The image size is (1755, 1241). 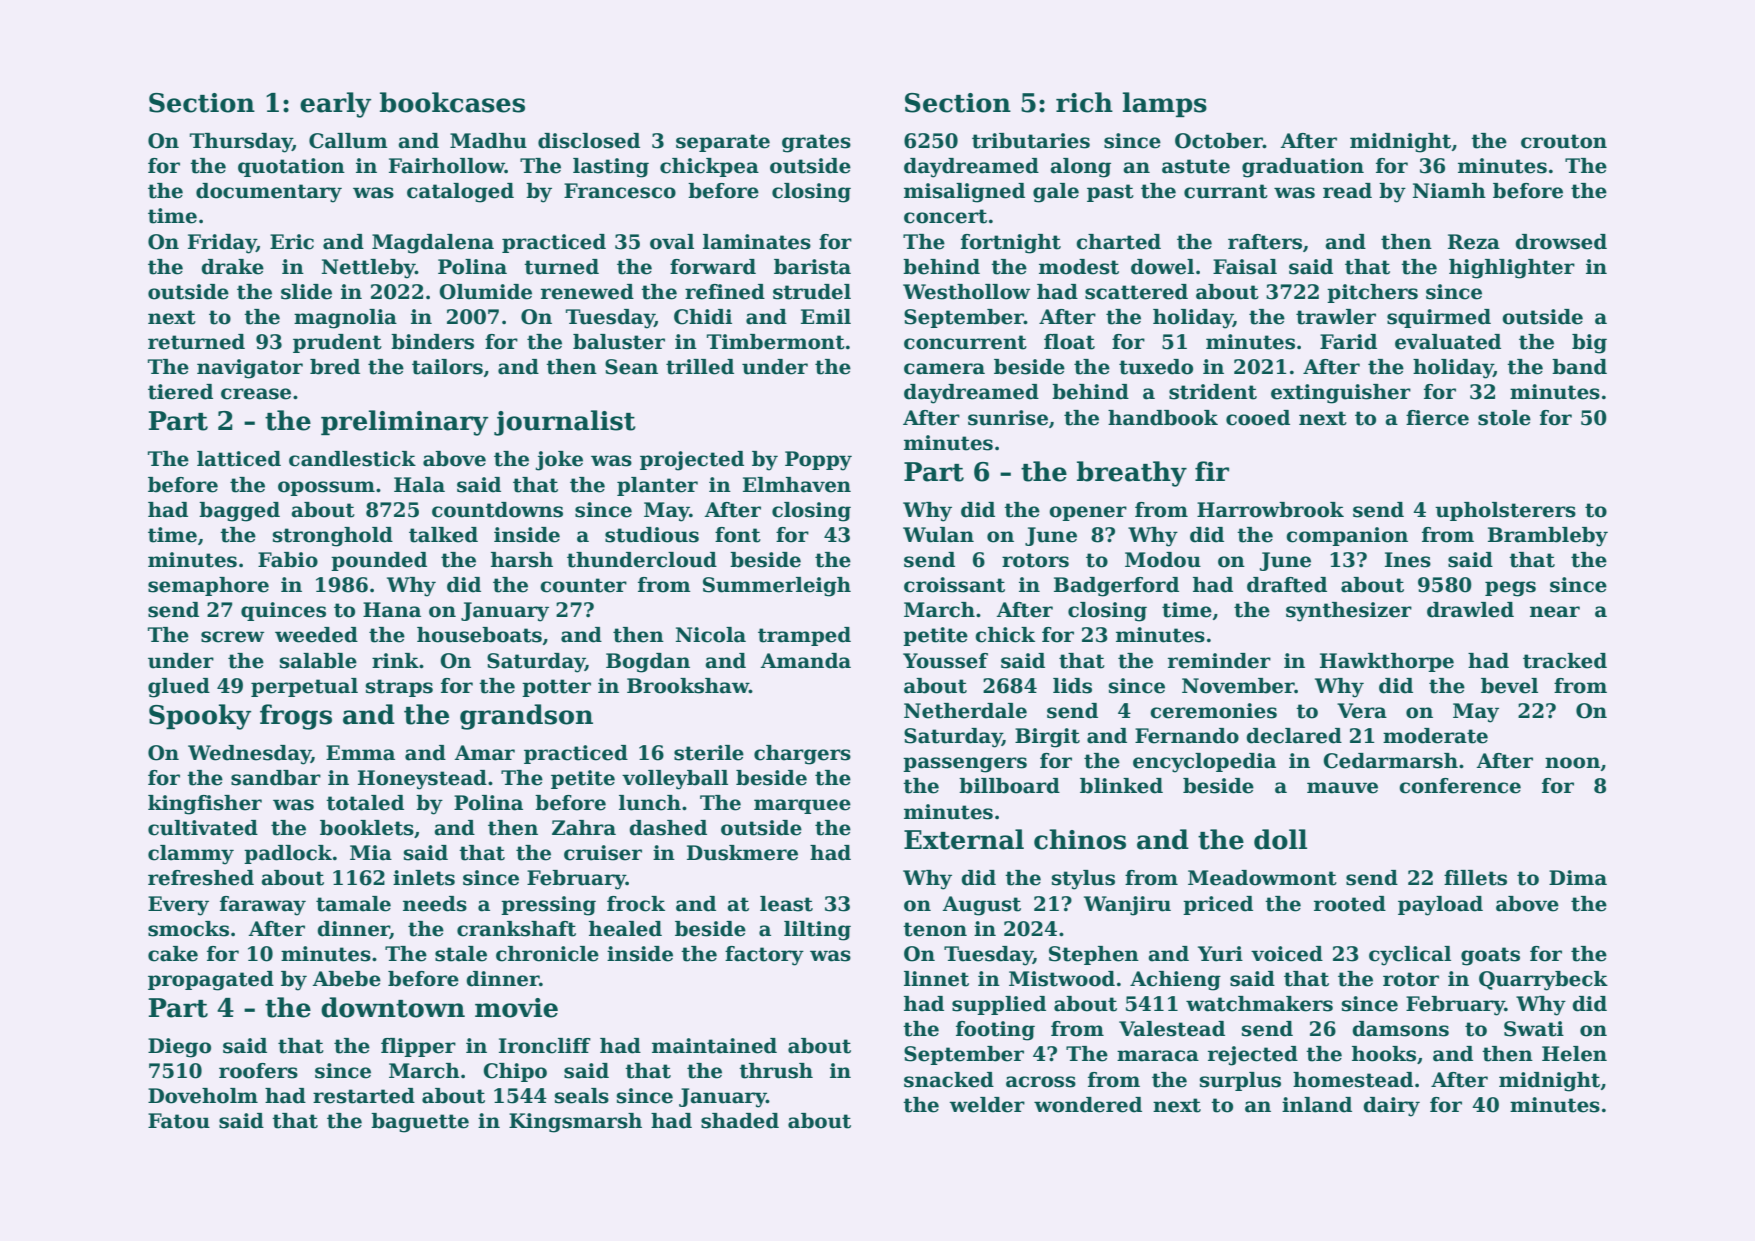 What do you see at coordinates (804, 636) in the image?
I see `tramped` at bounding box center [804, 636].
